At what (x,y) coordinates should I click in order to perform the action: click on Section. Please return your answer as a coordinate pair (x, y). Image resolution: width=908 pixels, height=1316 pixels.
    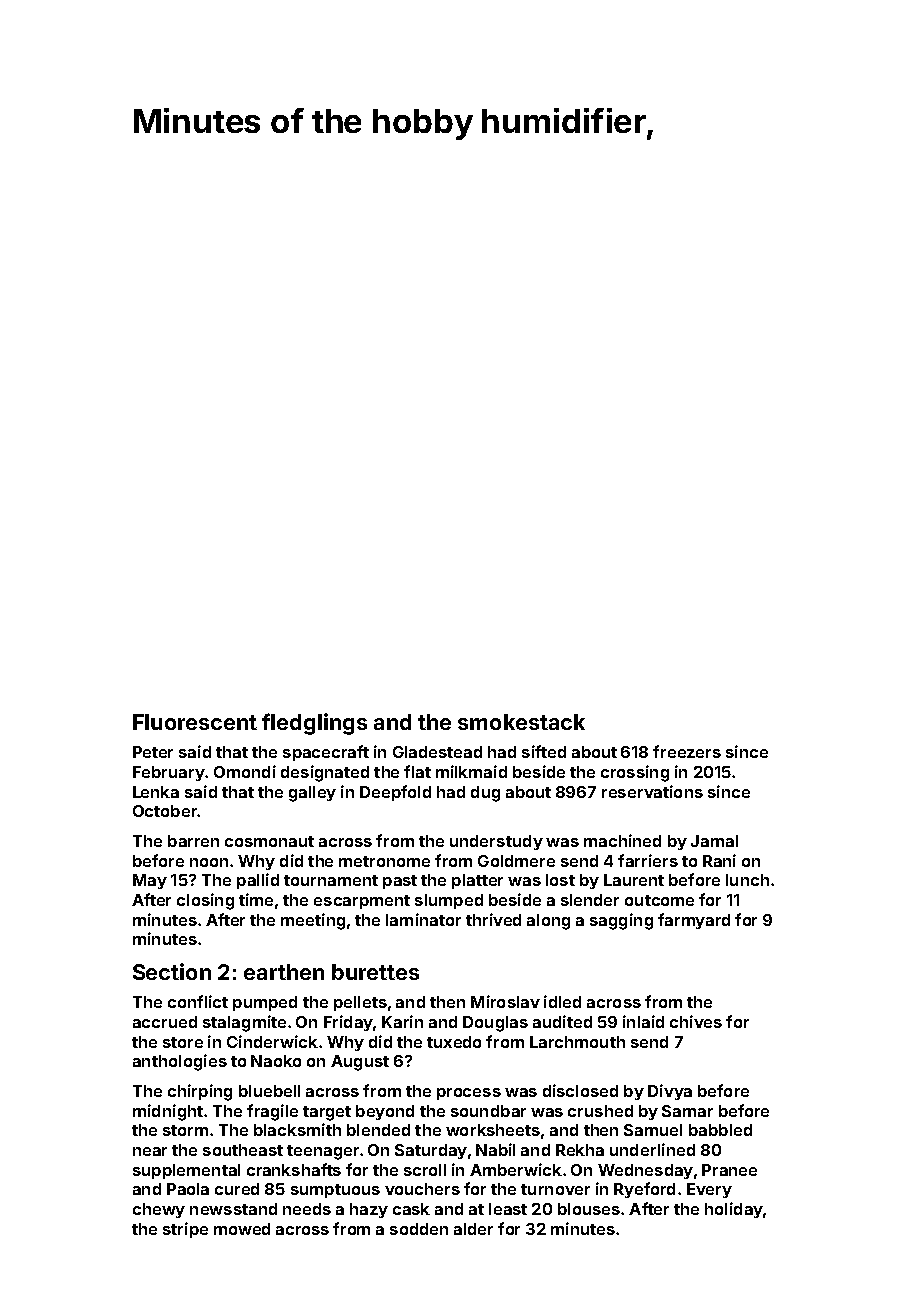
    Looking at the image, I should click on (172, 971).
